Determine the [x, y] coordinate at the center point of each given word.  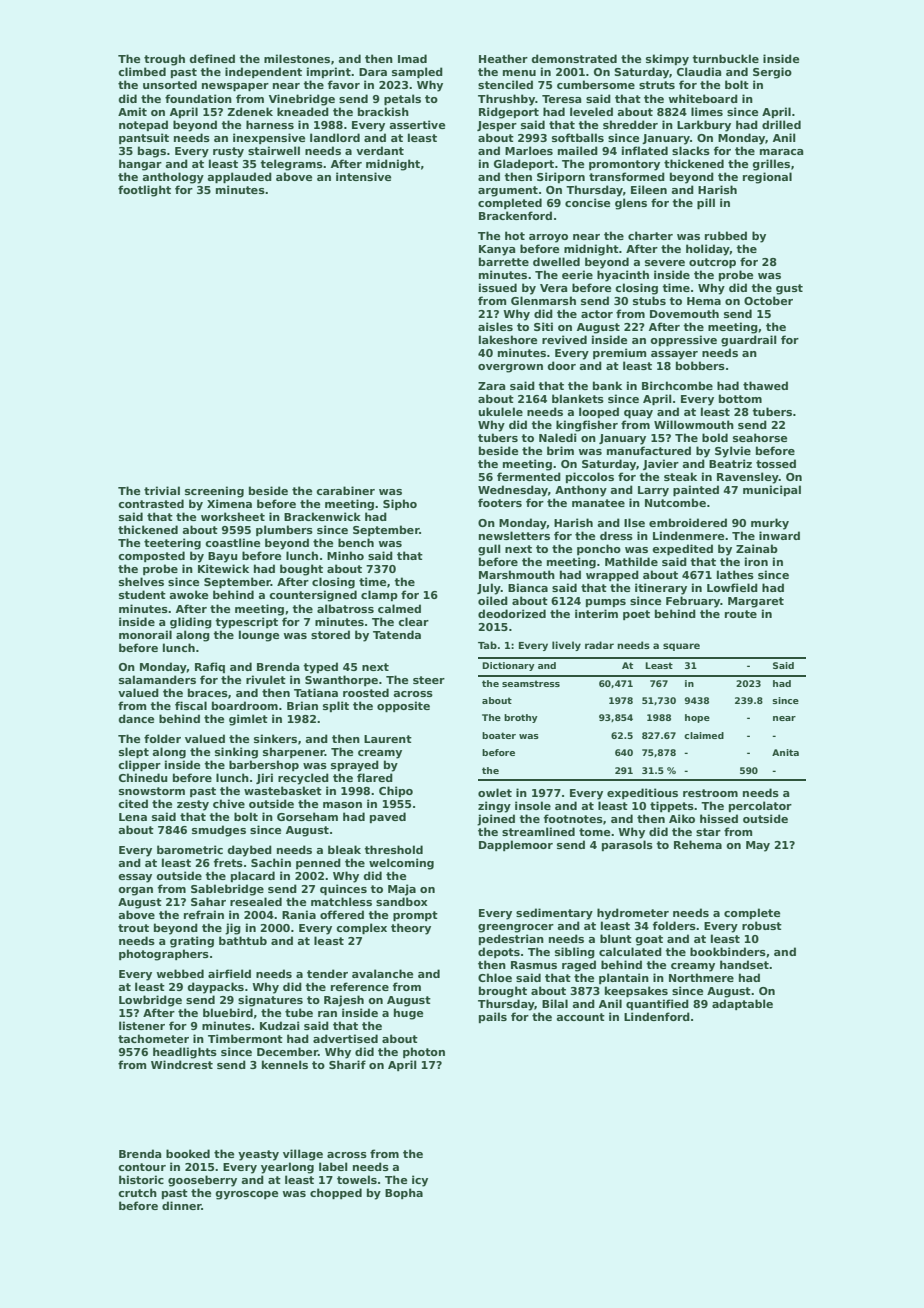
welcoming [401, 864]
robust [762, 925]
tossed [776, 463]
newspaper [235, 87]
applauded [239, 177]
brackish [383, 111]
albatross [345, 608]
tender [327, 973]
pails [493, 1017]
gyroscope [246, 1195]
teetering [172, 544]
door [561, 365]
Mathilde [631, 561]
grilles [771, 165]
